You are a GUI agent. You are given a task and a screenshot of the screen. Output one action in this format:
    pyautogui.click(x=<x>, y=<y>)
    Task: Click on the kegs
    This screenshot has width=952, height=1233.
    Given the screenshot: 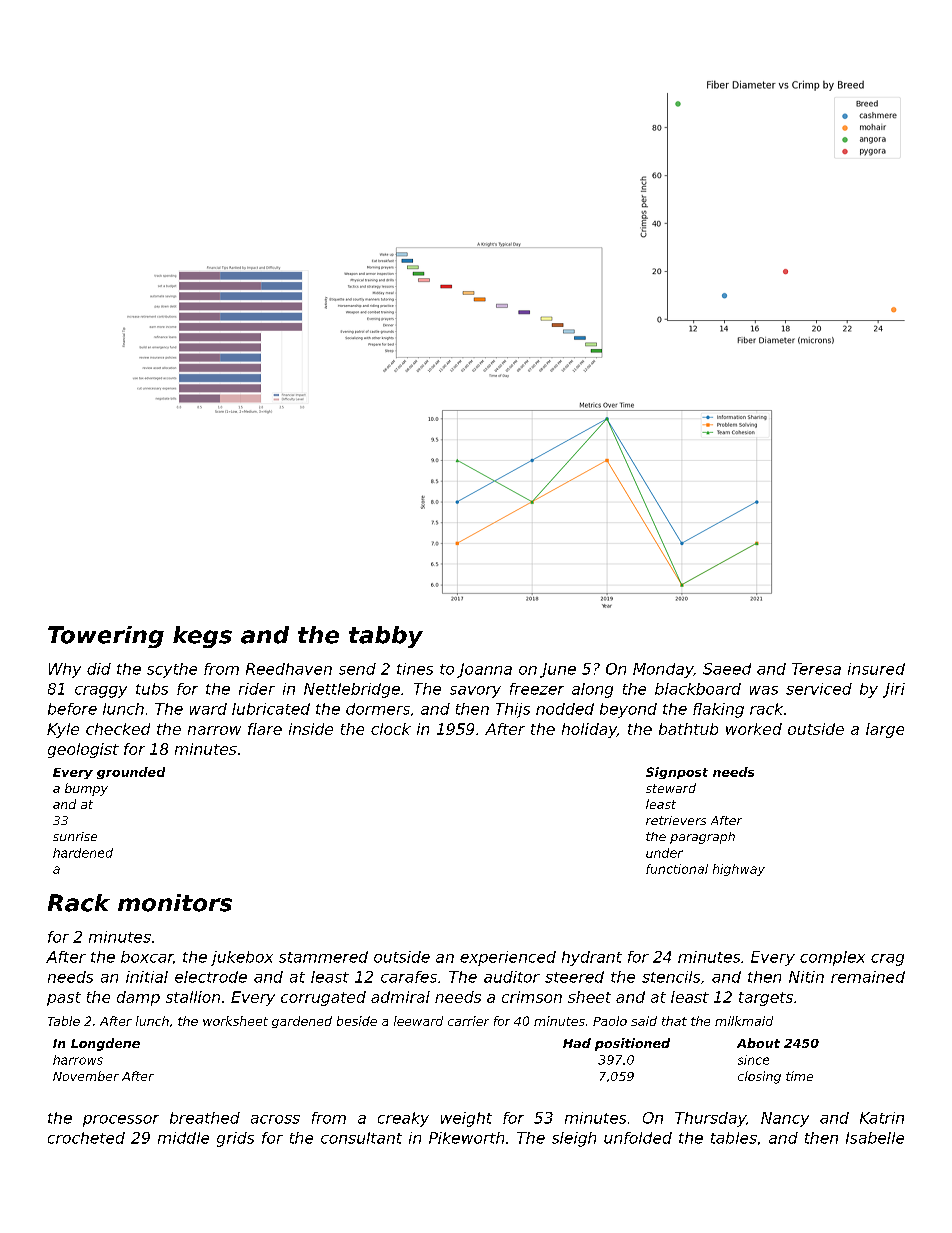 What is the action you would take?
    pyautogui.click(x=202, y=637)
